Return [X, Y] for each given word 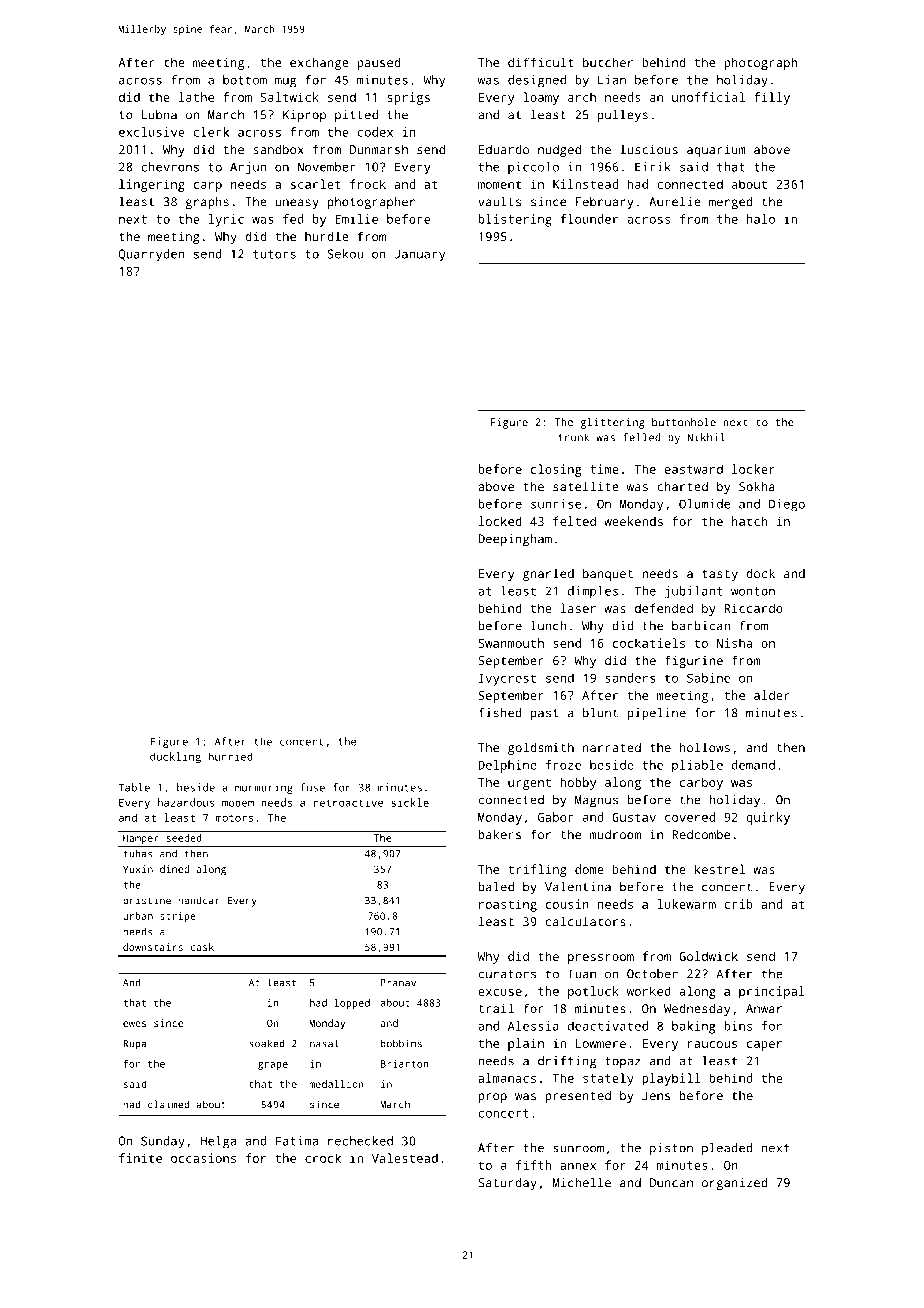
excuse [500, 992]
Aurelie [675, 202]
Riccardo [753, 608]
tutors [274, 254]
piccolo [533, 168]
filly [772, 98]
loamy [541, 98]
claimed [168, 1104]
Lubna [159, 115]
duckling [175, 757]
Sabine [708, 678]
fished [500, 713]
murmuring [264, 788]
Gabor [556, 817]
